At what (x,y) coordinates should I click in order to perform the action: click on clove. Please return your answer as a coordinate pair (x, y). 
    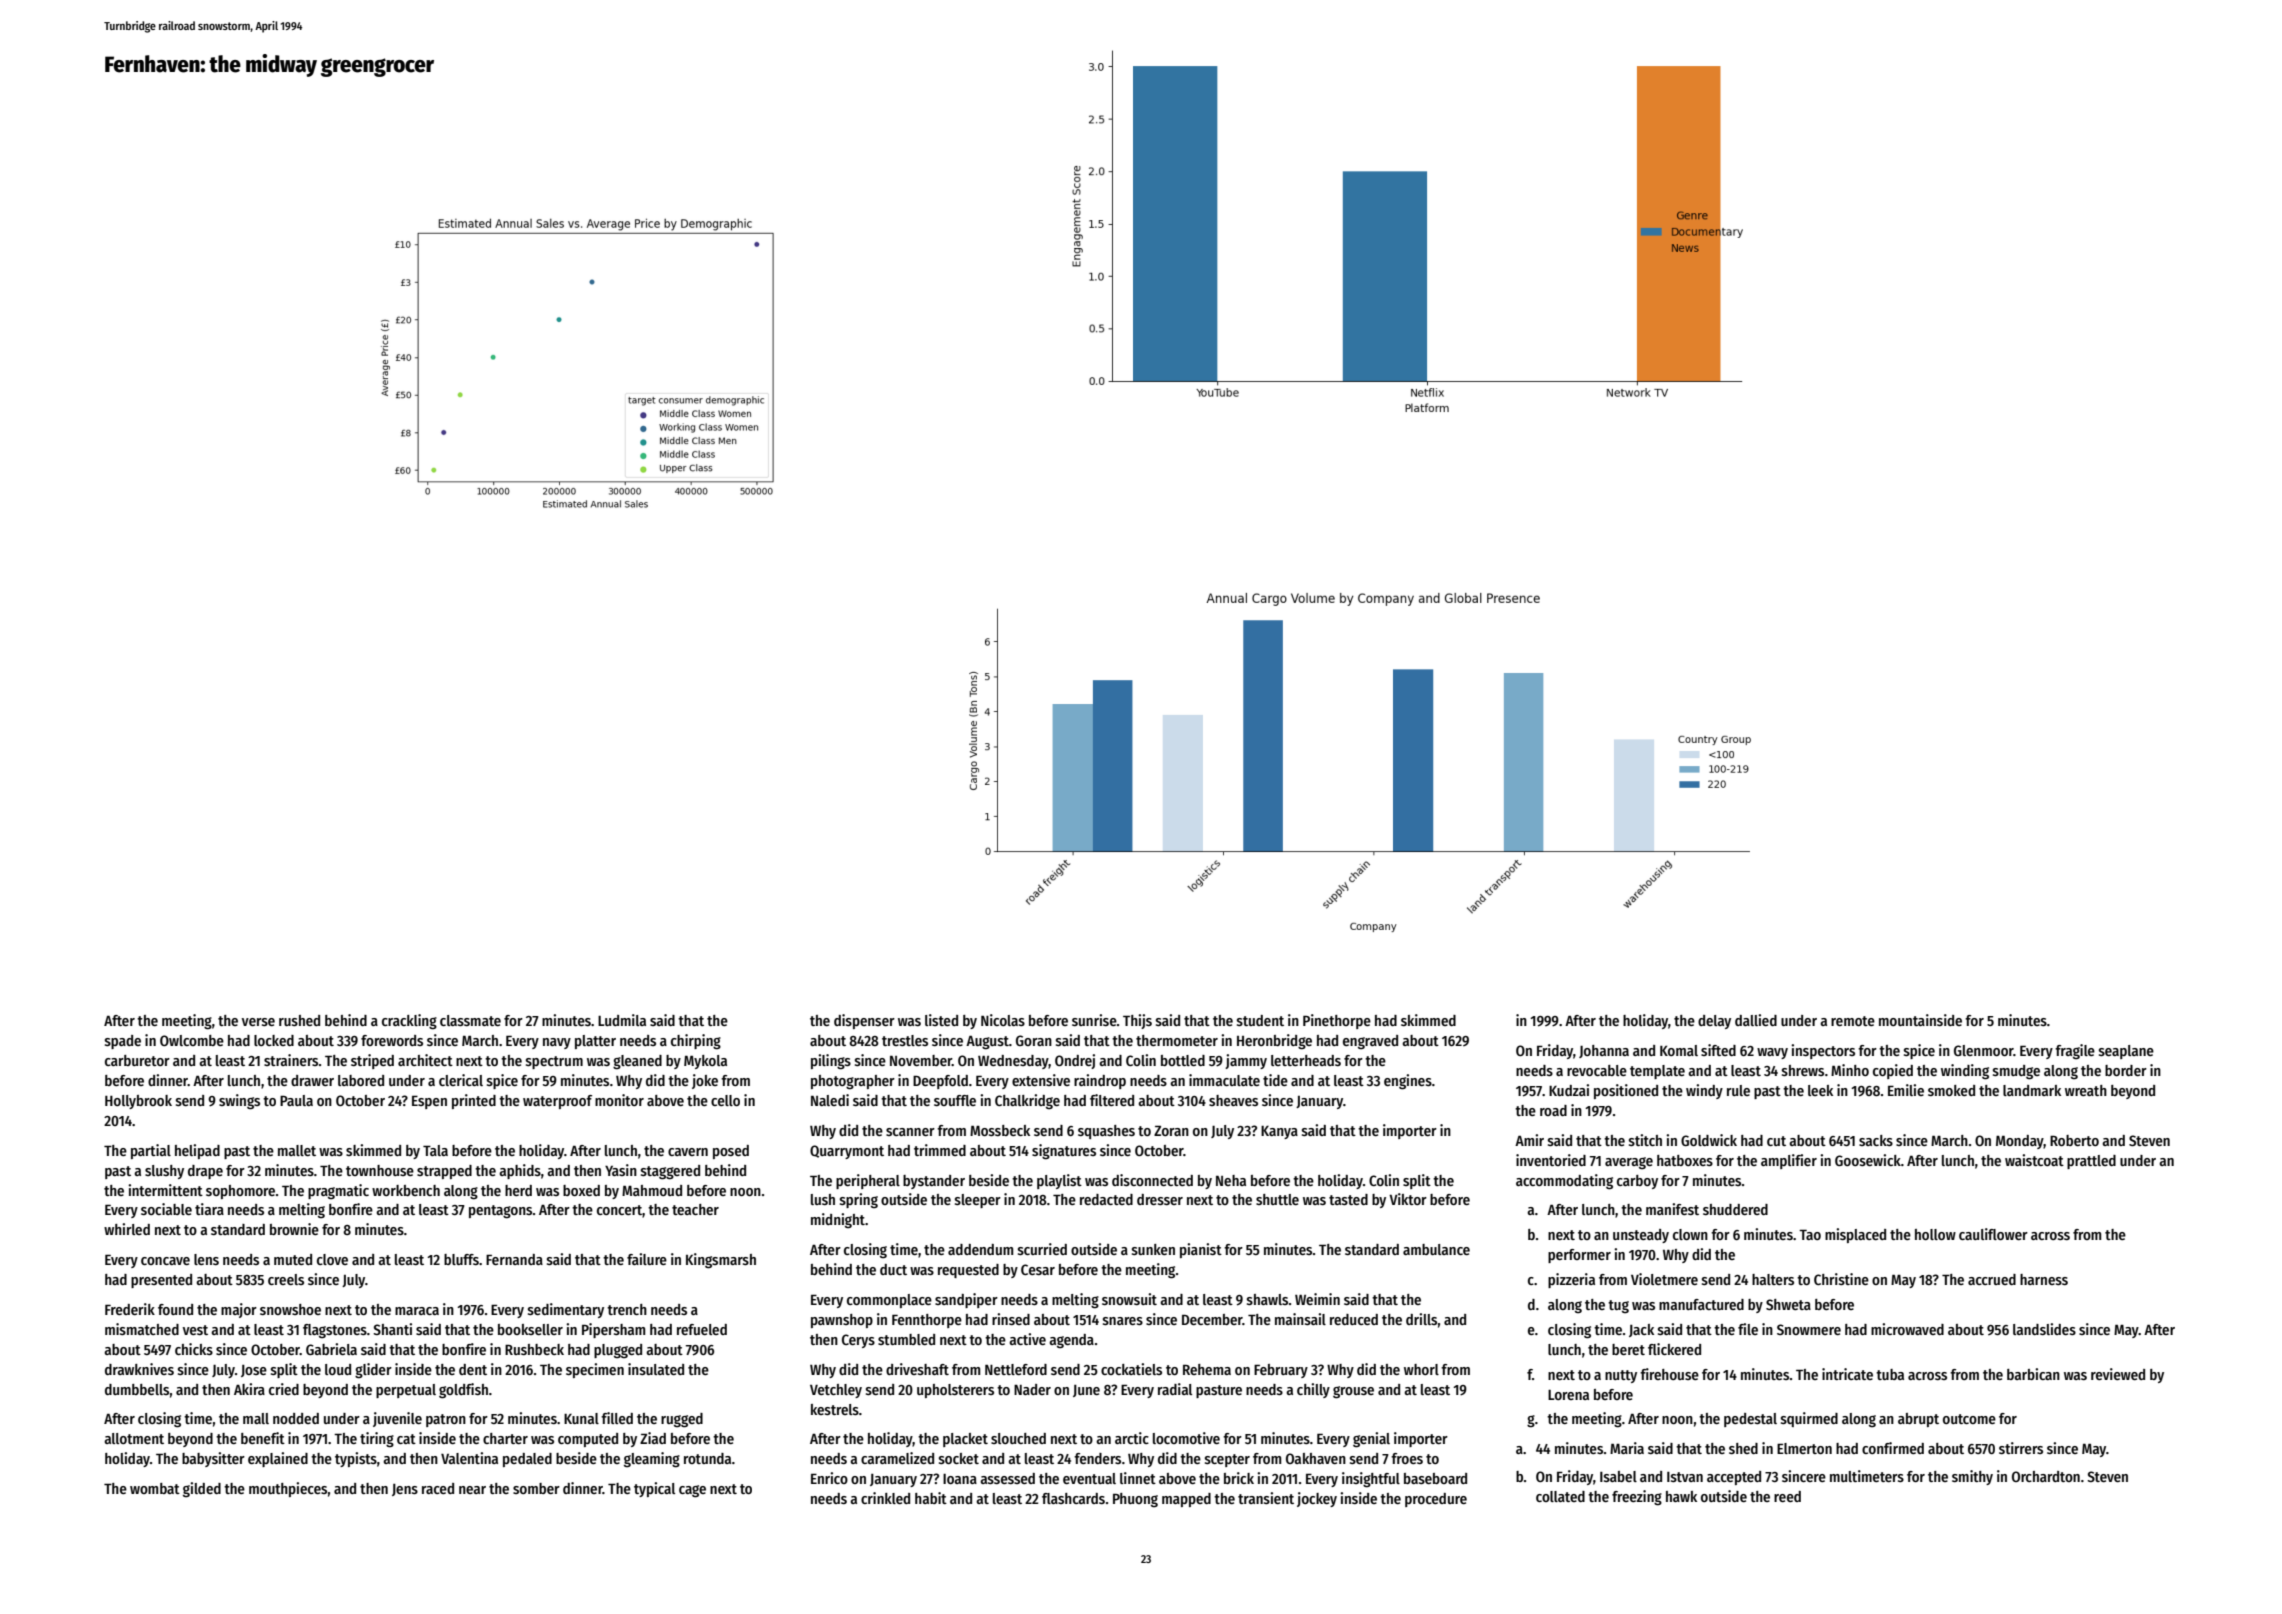
    Looking at the image, I should click on (332, 1259).
